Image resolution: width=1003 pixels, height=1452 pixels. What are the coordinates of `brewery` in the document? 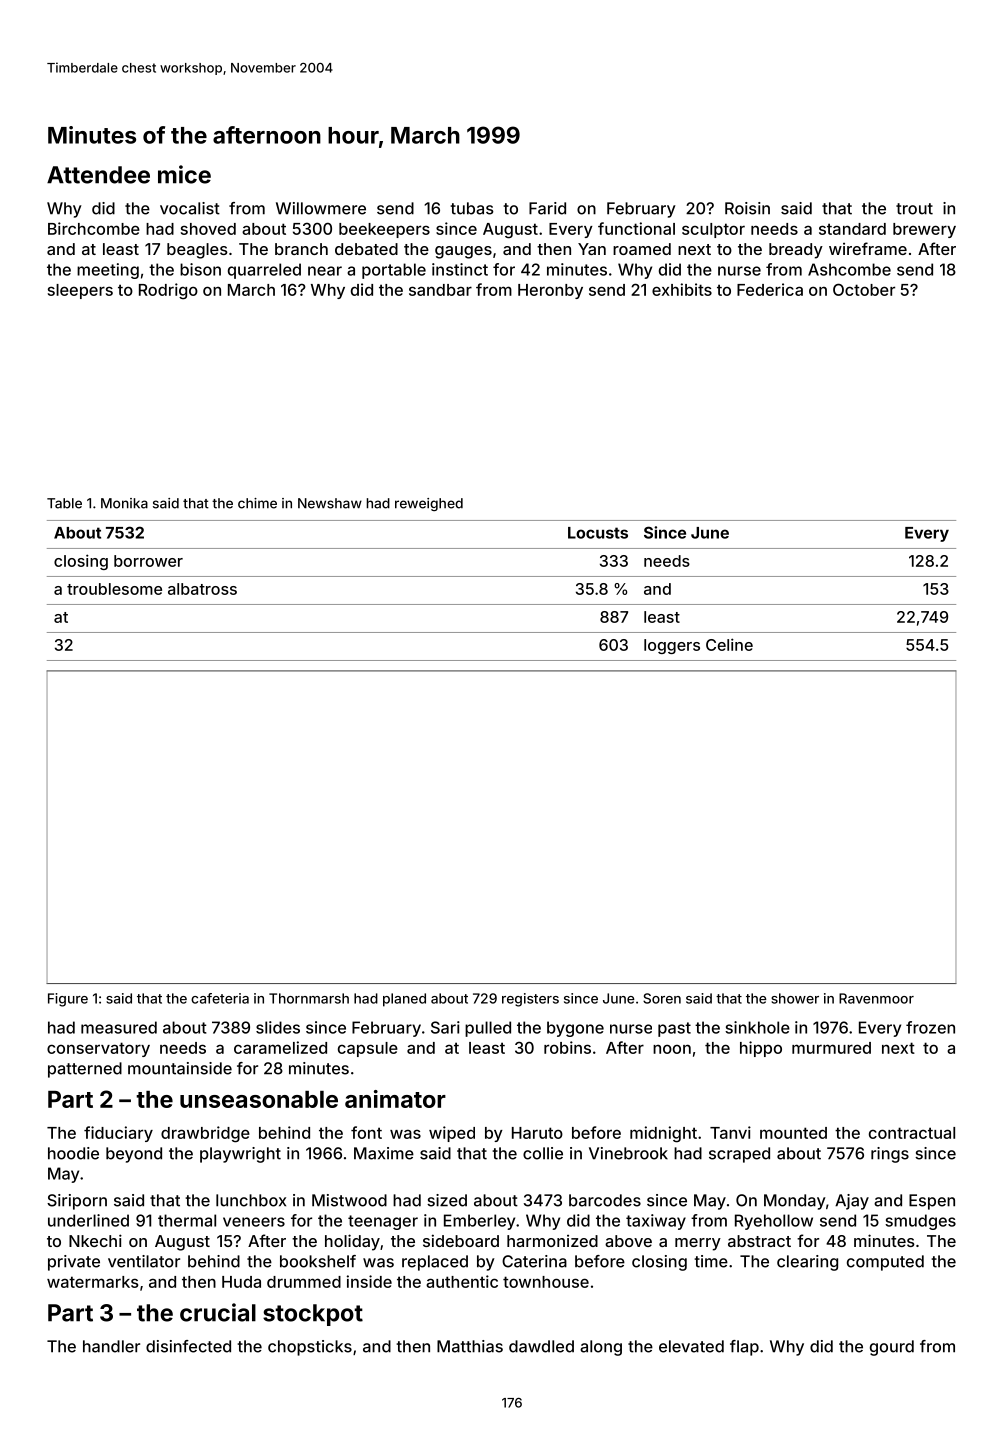 It's located at (924, 230).
